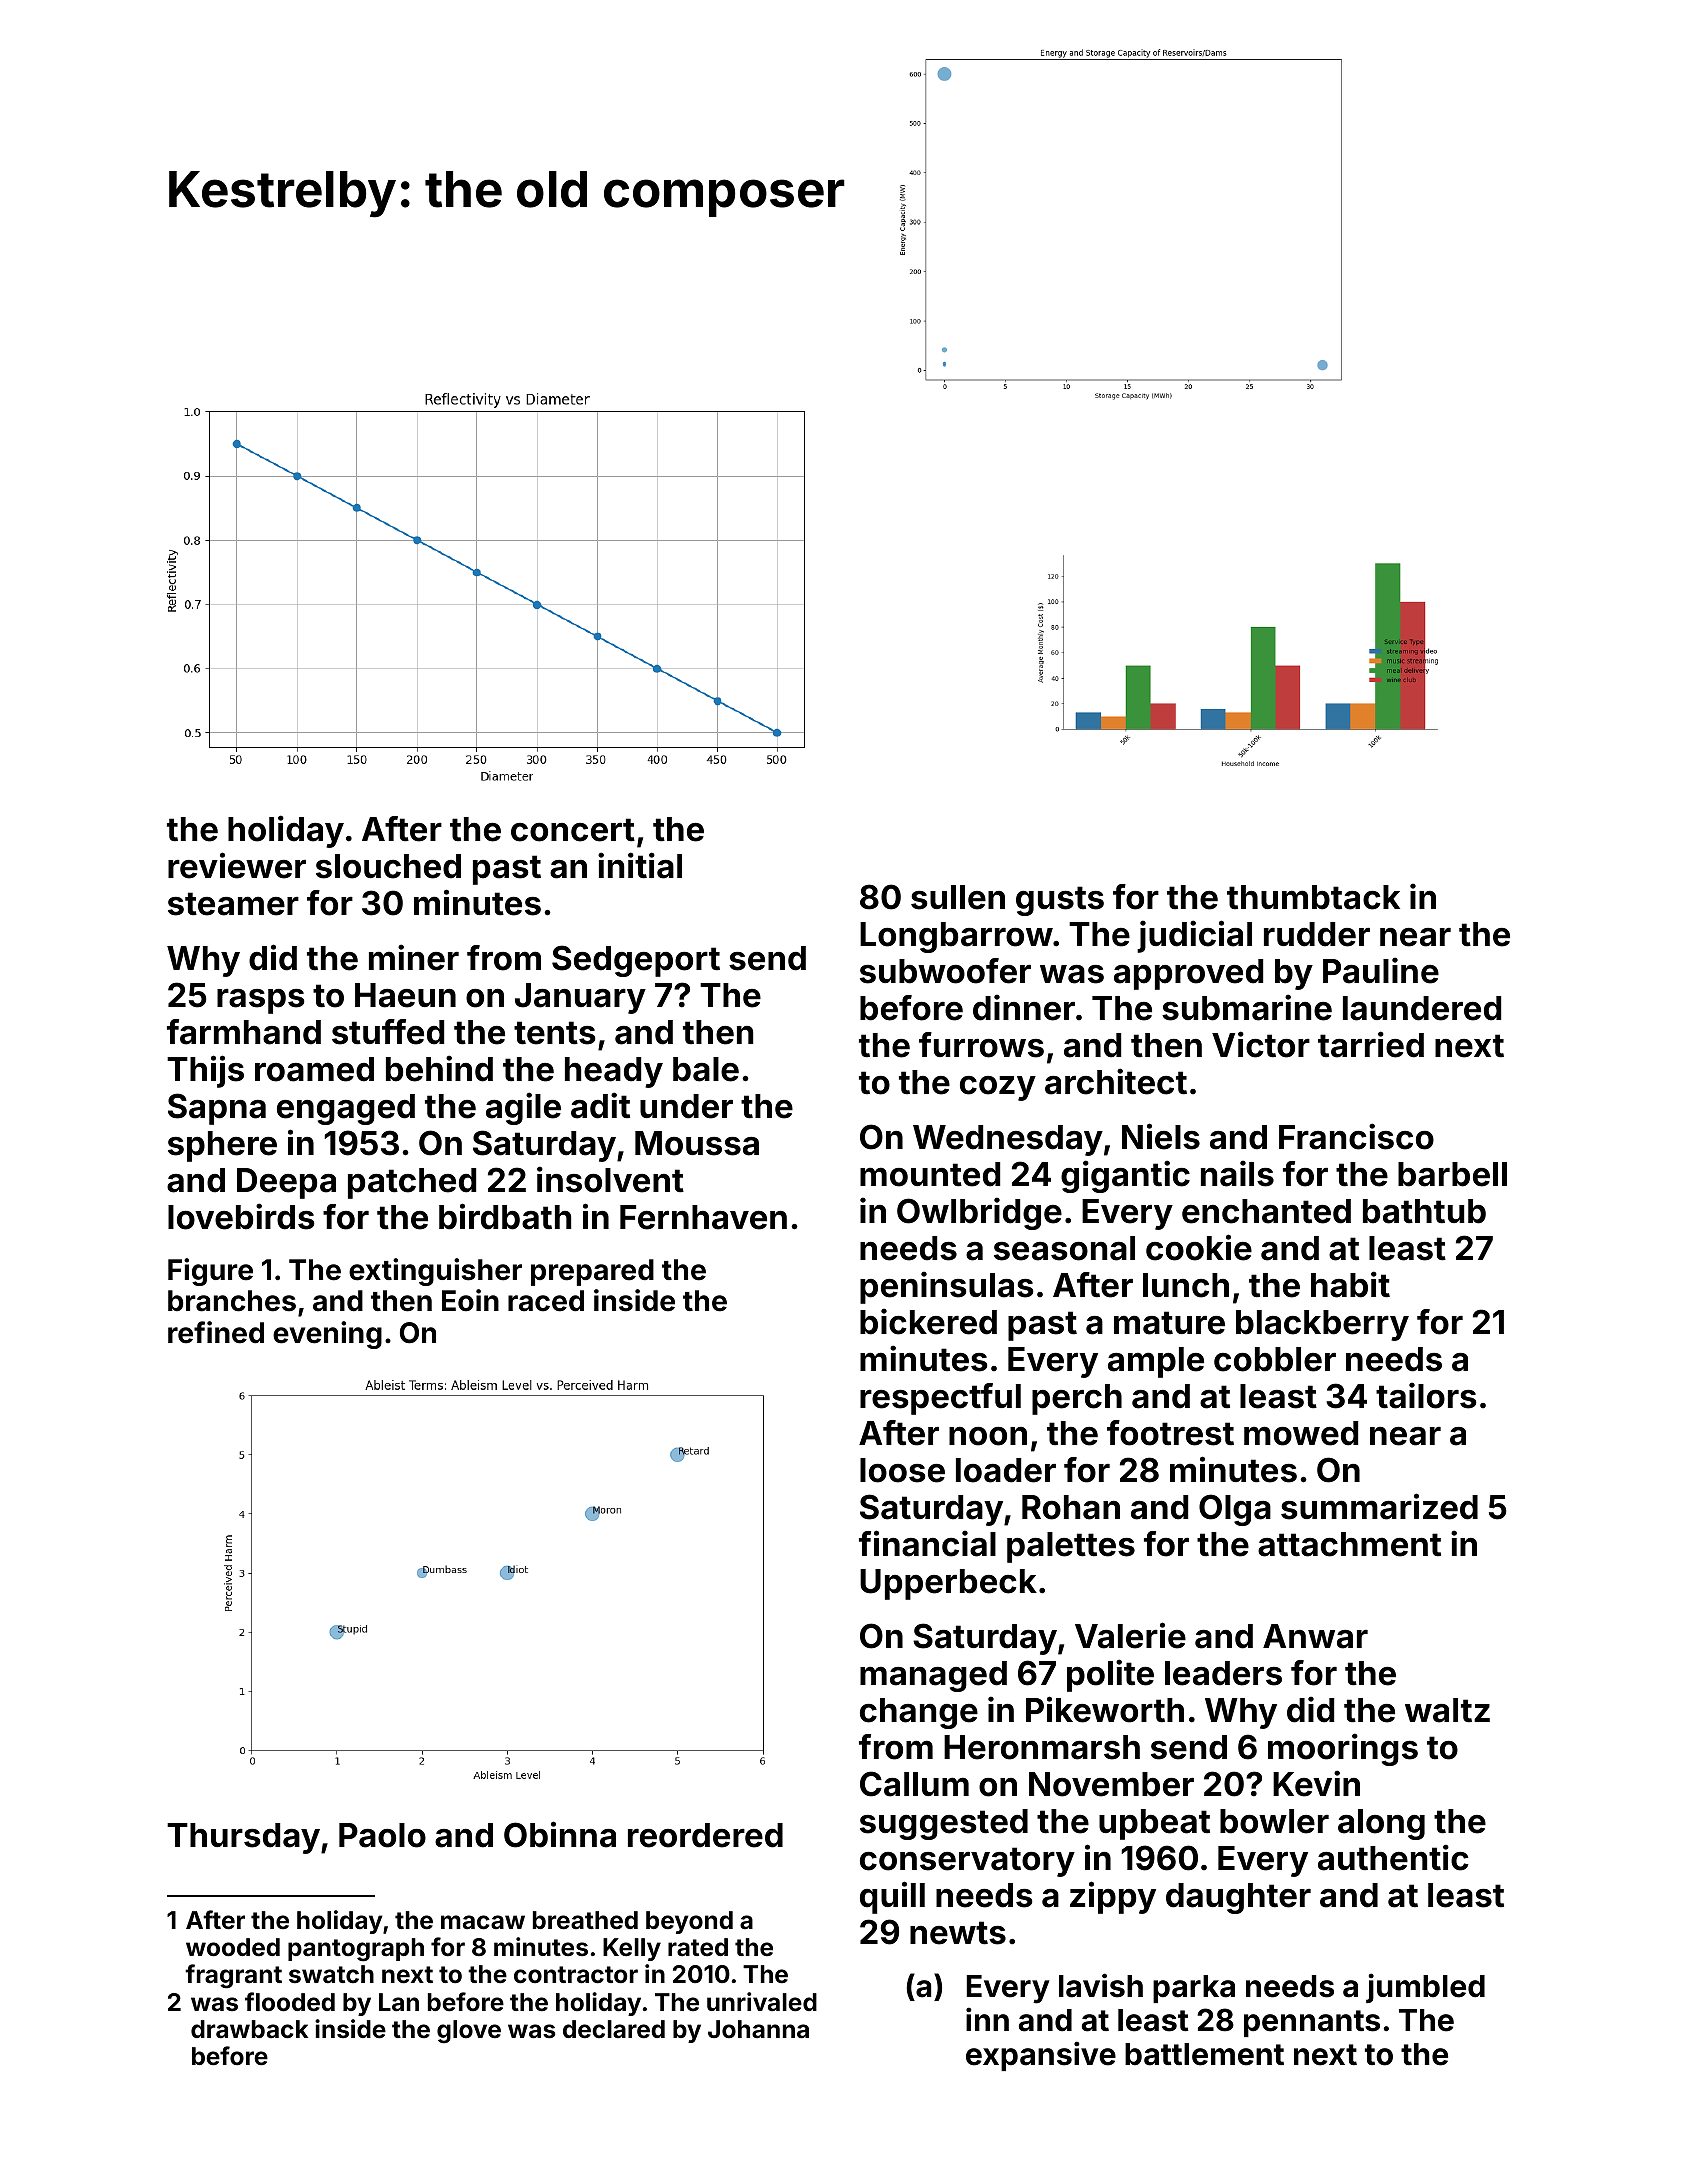 This image has height=2178, width=1683. I want to click on summarized, so click(1379, 1506).
